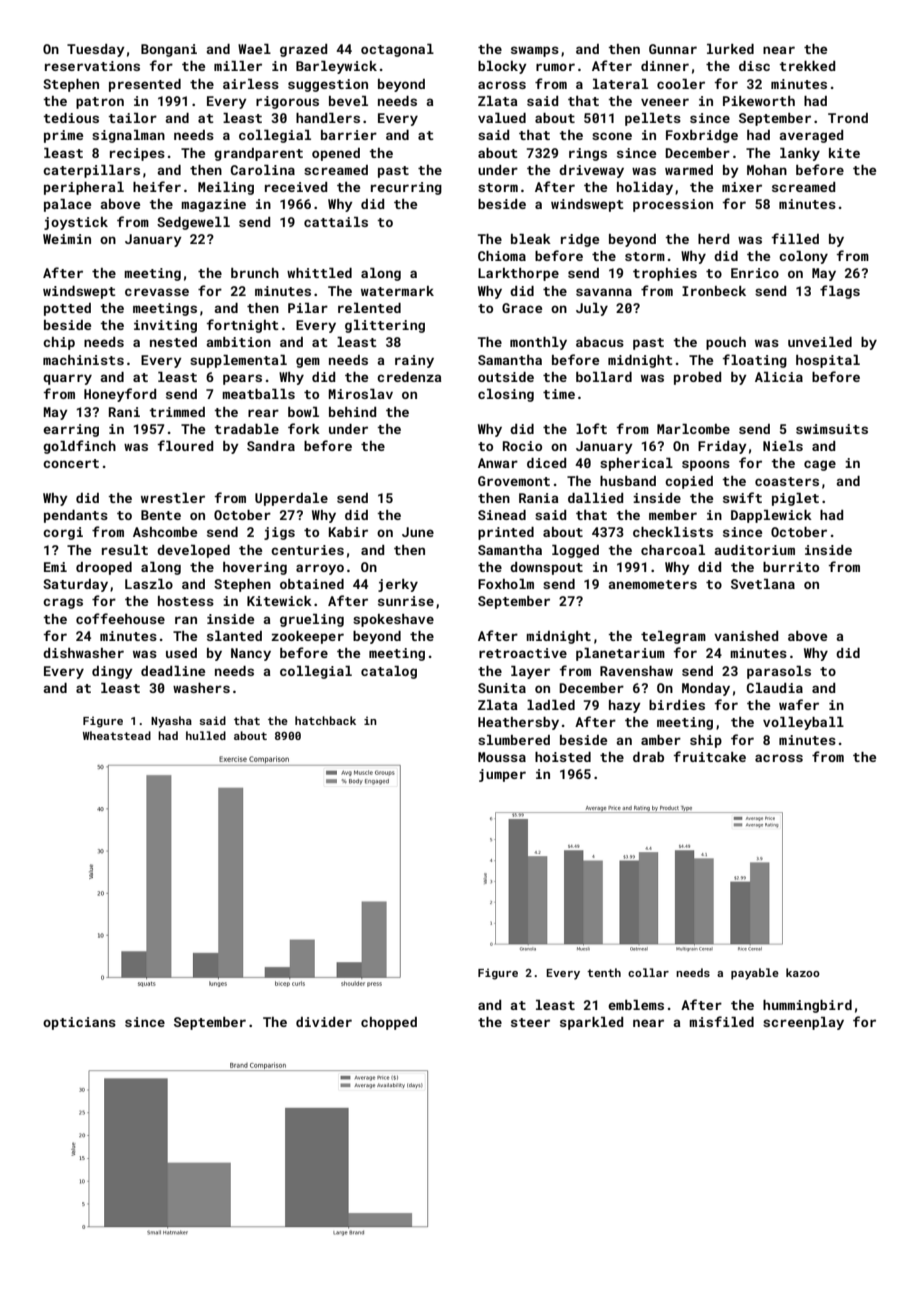 This document has height=1308, width=924. What do you see at coordinates (79, 1023) in the document?
I see `opticians` at bounding box center [79, 1023].
